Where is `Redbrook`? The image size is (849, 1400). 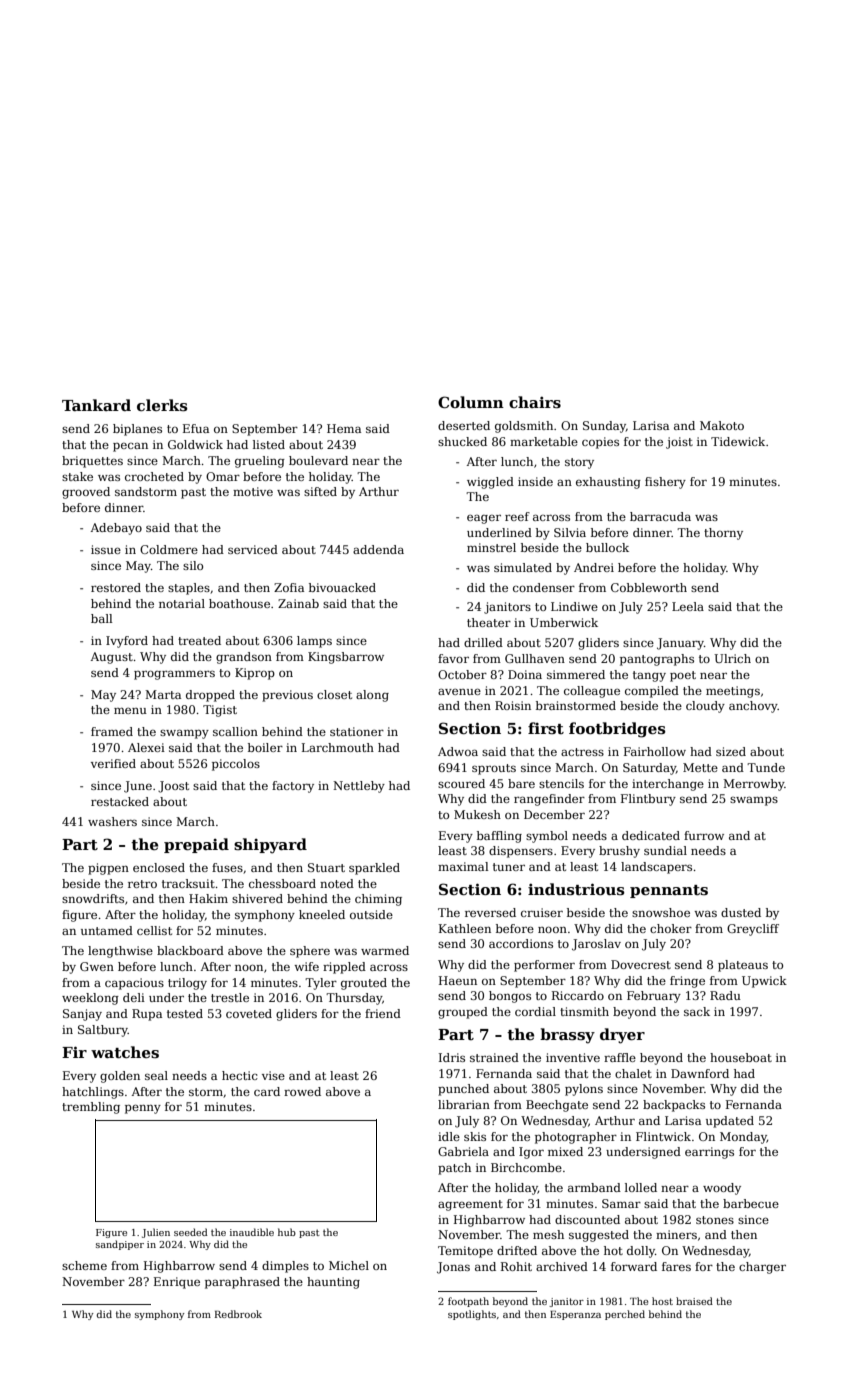
Redbrook is located at coordinates (238, 1314).
